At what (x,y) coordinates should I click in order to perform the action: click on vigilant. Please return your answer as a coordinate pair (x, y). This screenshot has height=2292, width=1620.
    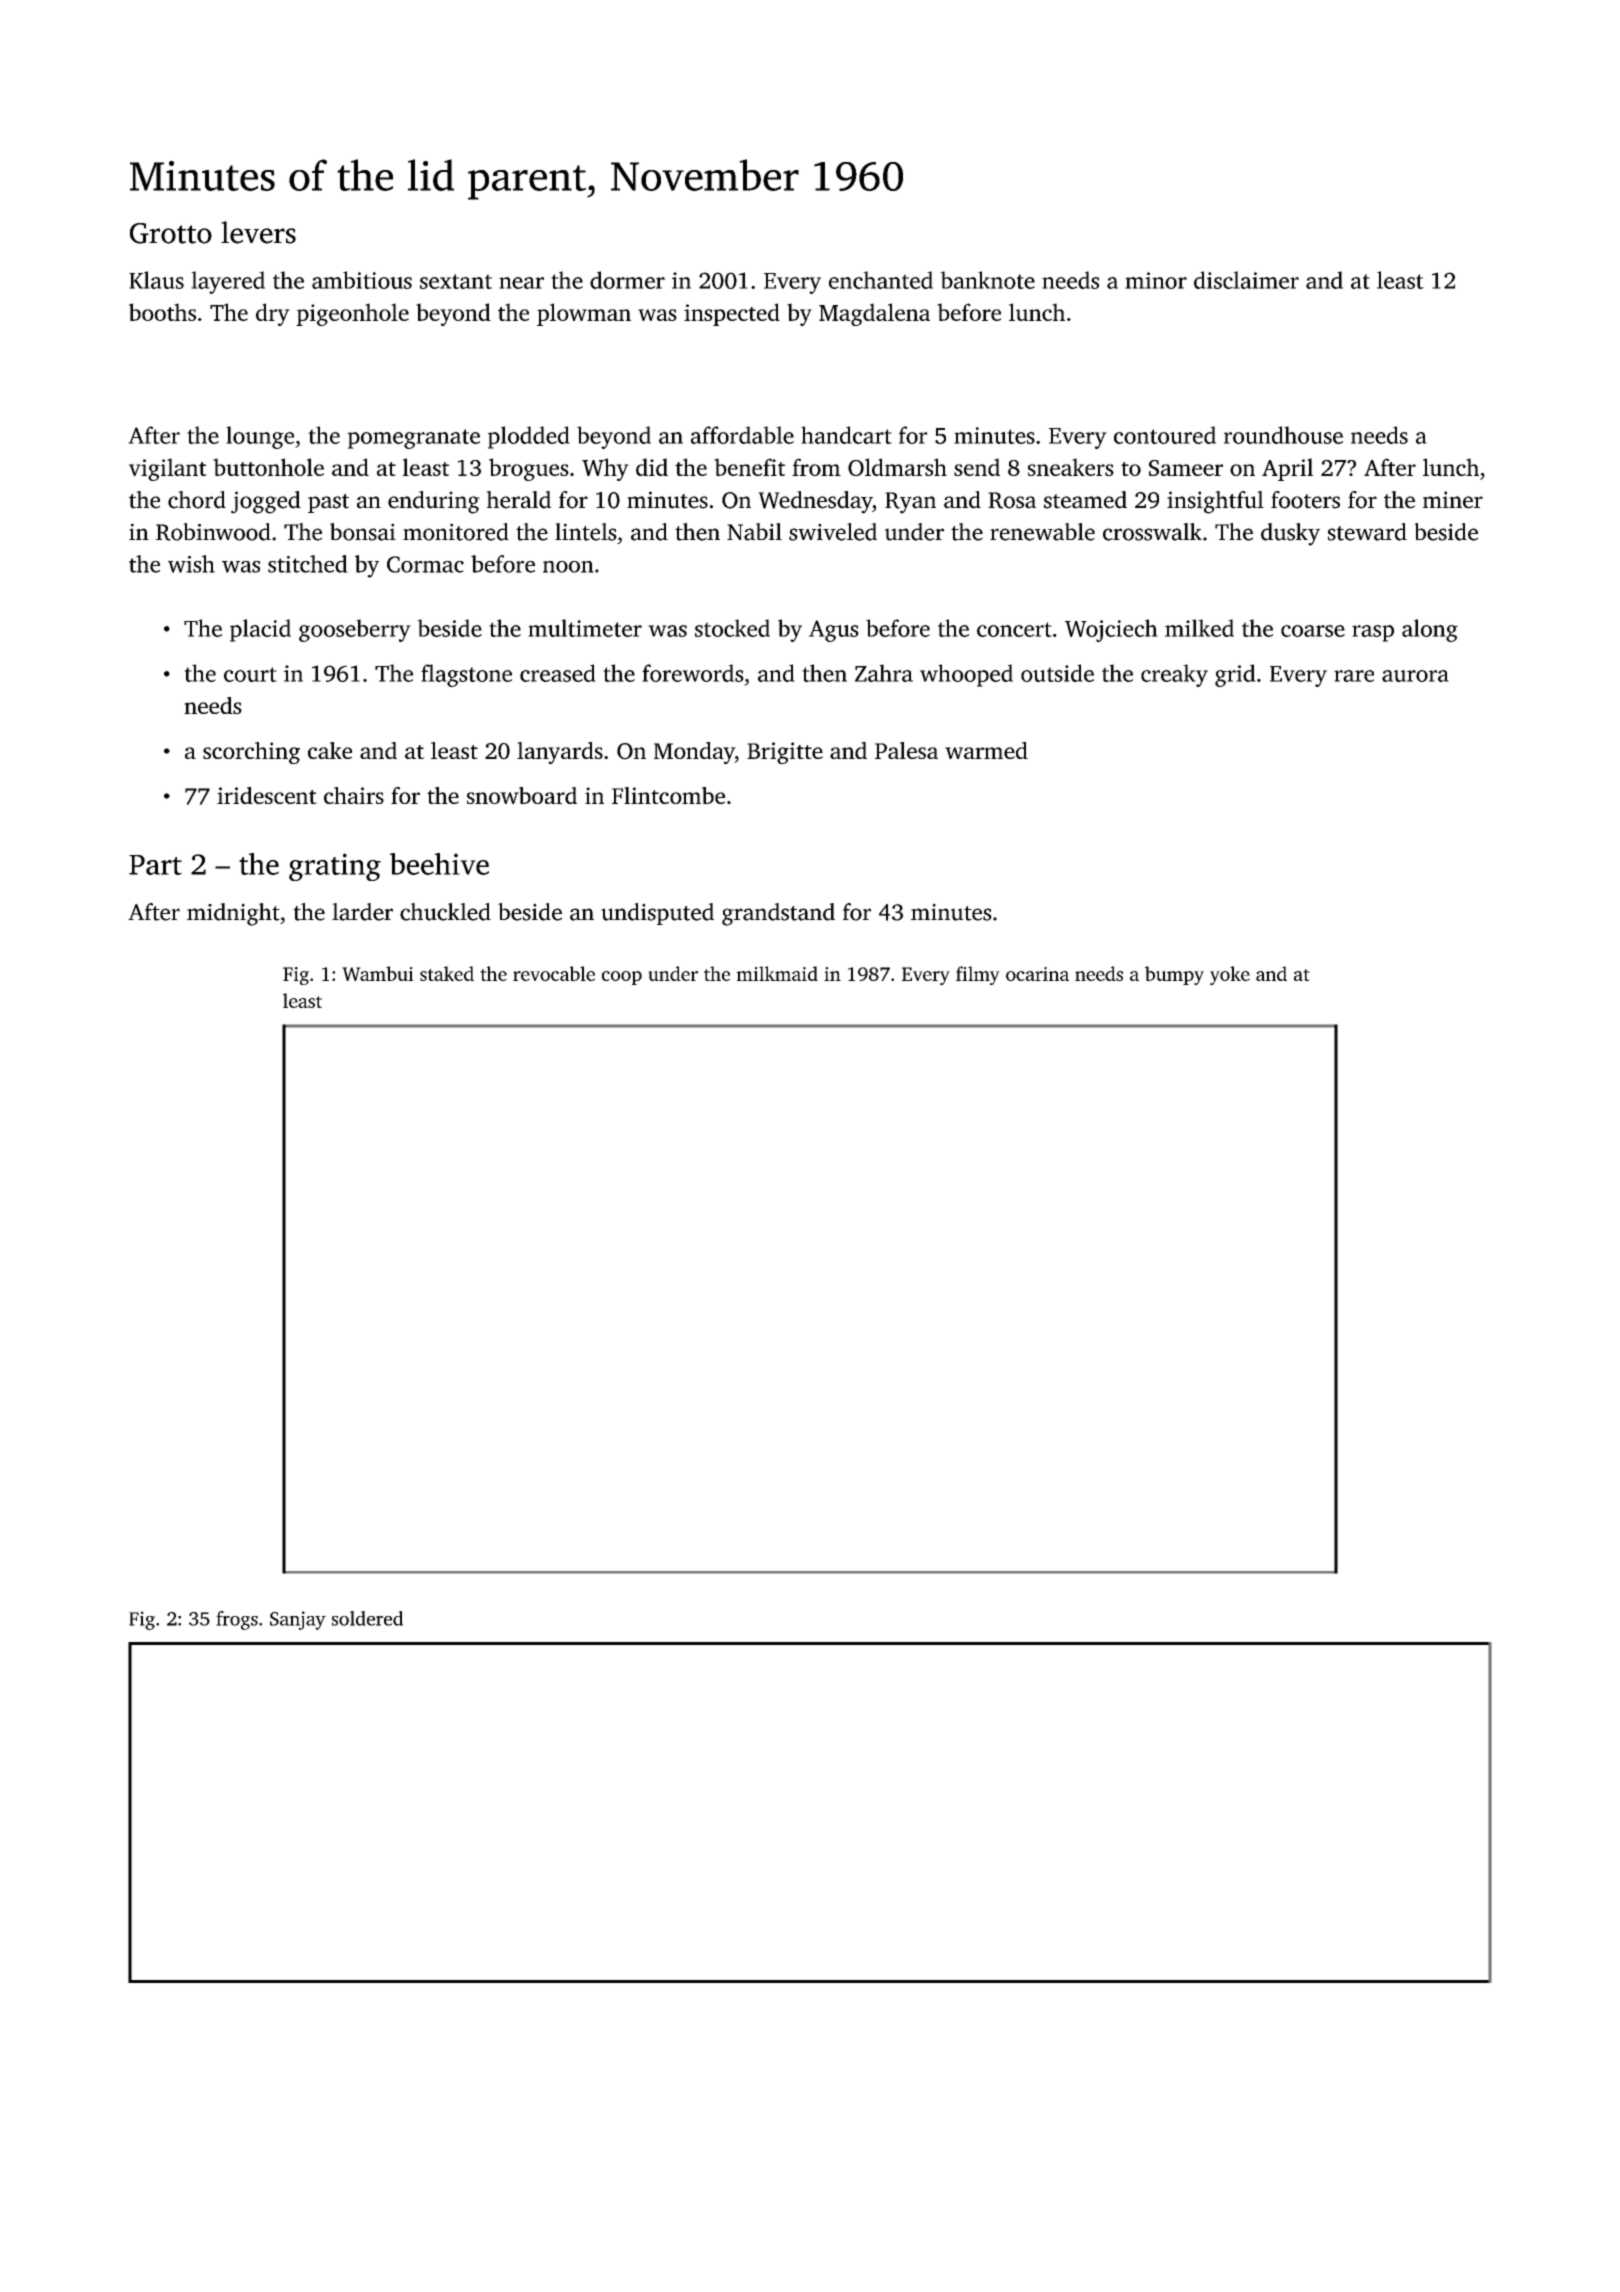
    Looking at the image, I should click on (168, 469).
